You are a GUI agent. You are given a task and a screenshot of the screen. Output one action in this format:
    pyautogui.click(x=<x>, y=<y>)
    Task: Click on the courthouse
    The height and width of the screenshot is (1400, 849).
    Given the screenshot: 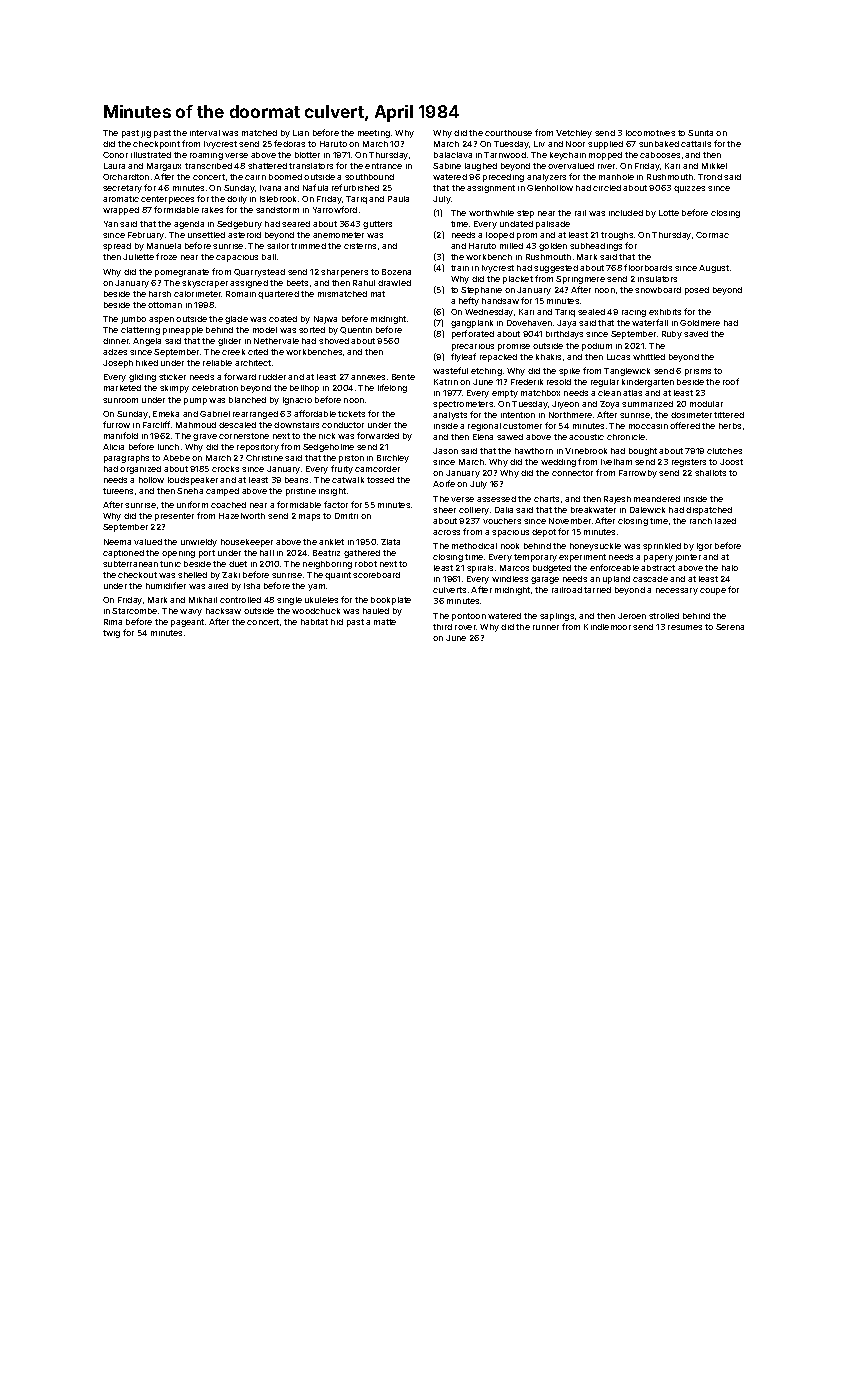 What is the action you would take?
    pyautogui.click(x=508, y=133)
